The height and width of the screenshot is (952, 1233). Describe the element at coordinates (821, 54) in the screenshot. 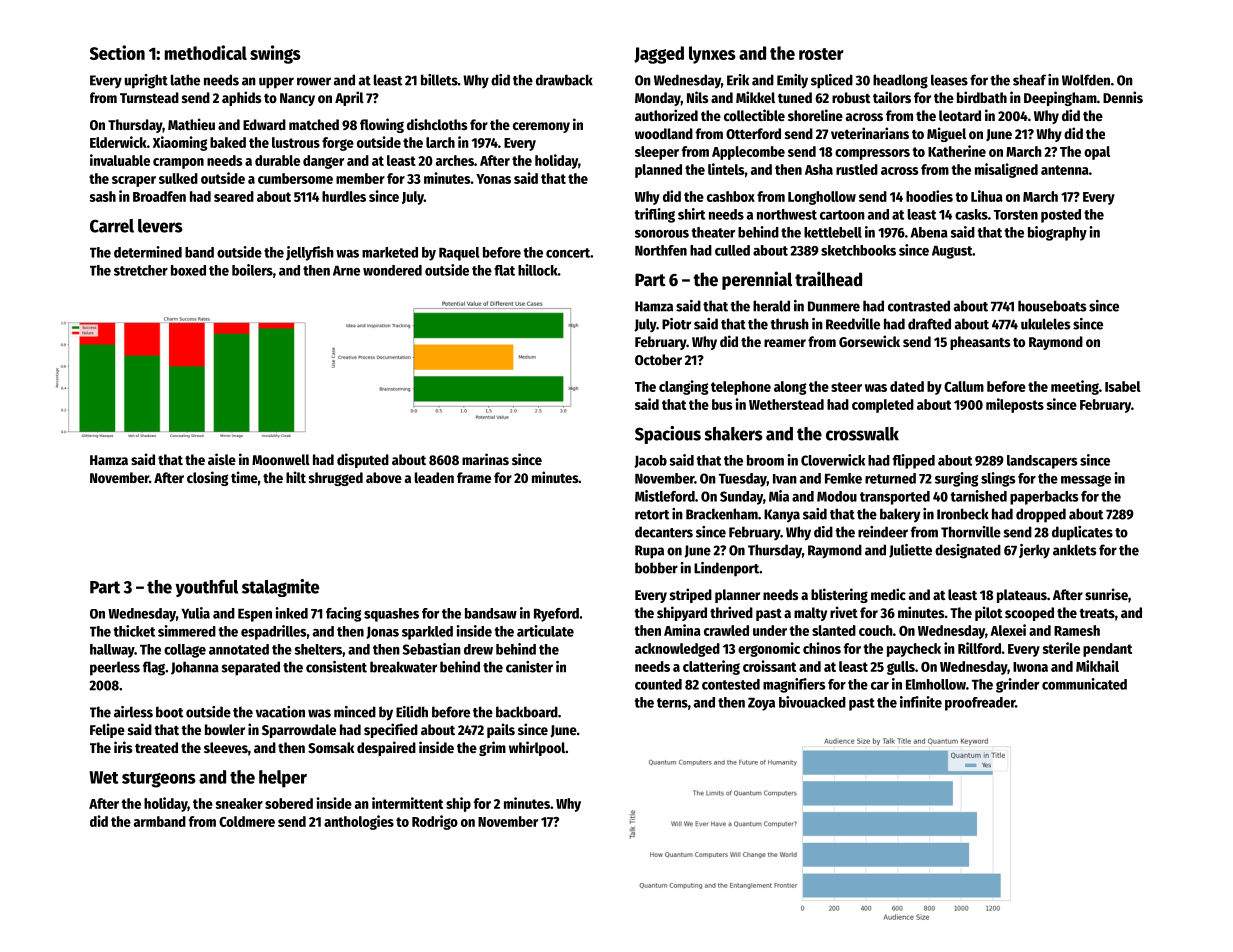

I see `roster` at that location.
